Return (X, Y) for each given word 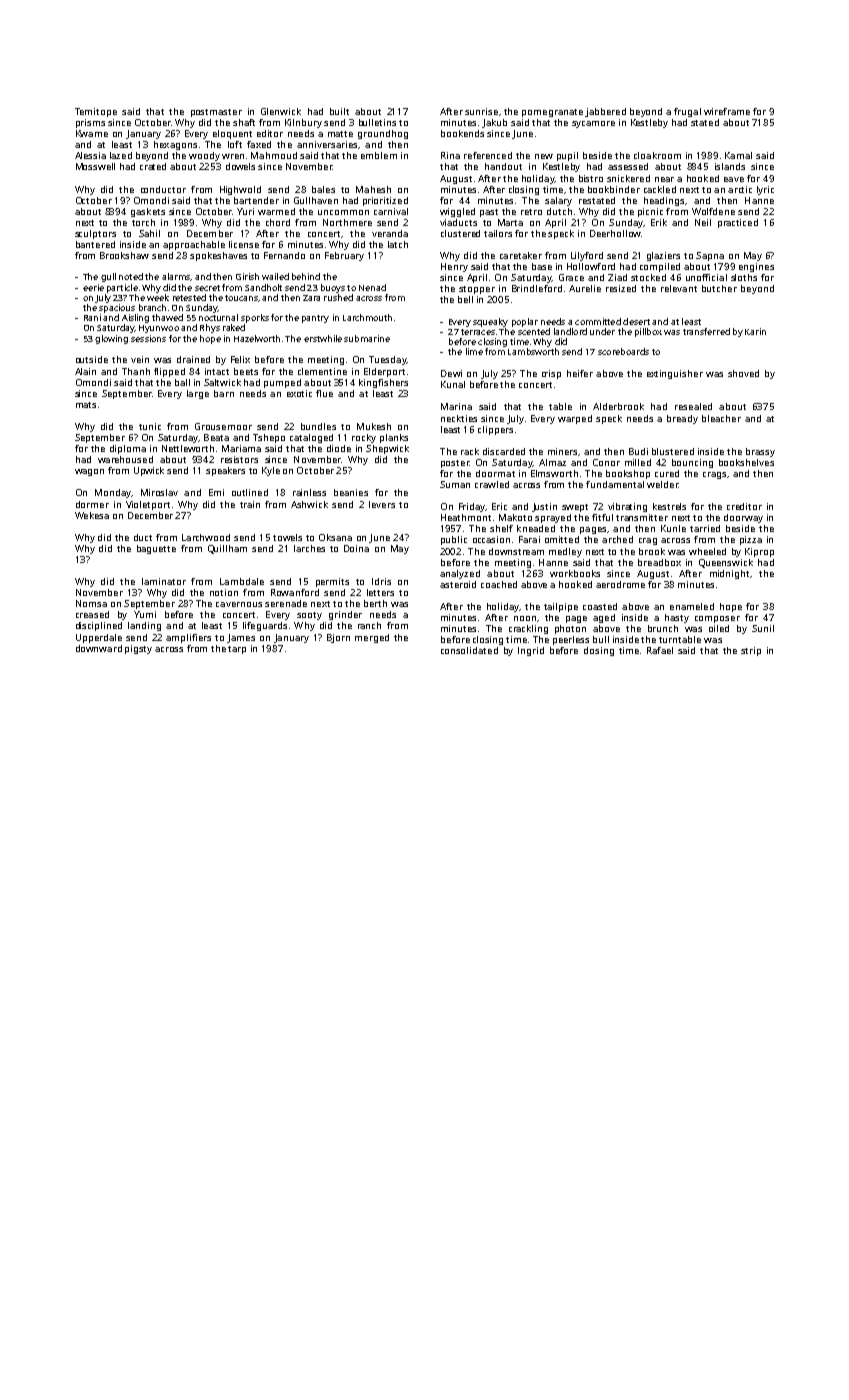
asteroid (458, 584)
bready (682, 419)
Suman (455, 484)
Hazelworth (257, 338)
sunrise (481, 111)
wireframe (727, 111)
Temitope (96, 112)
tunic (150, 426)
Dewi (451, 373)
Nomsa (91, 603)
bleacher (721, 418)
